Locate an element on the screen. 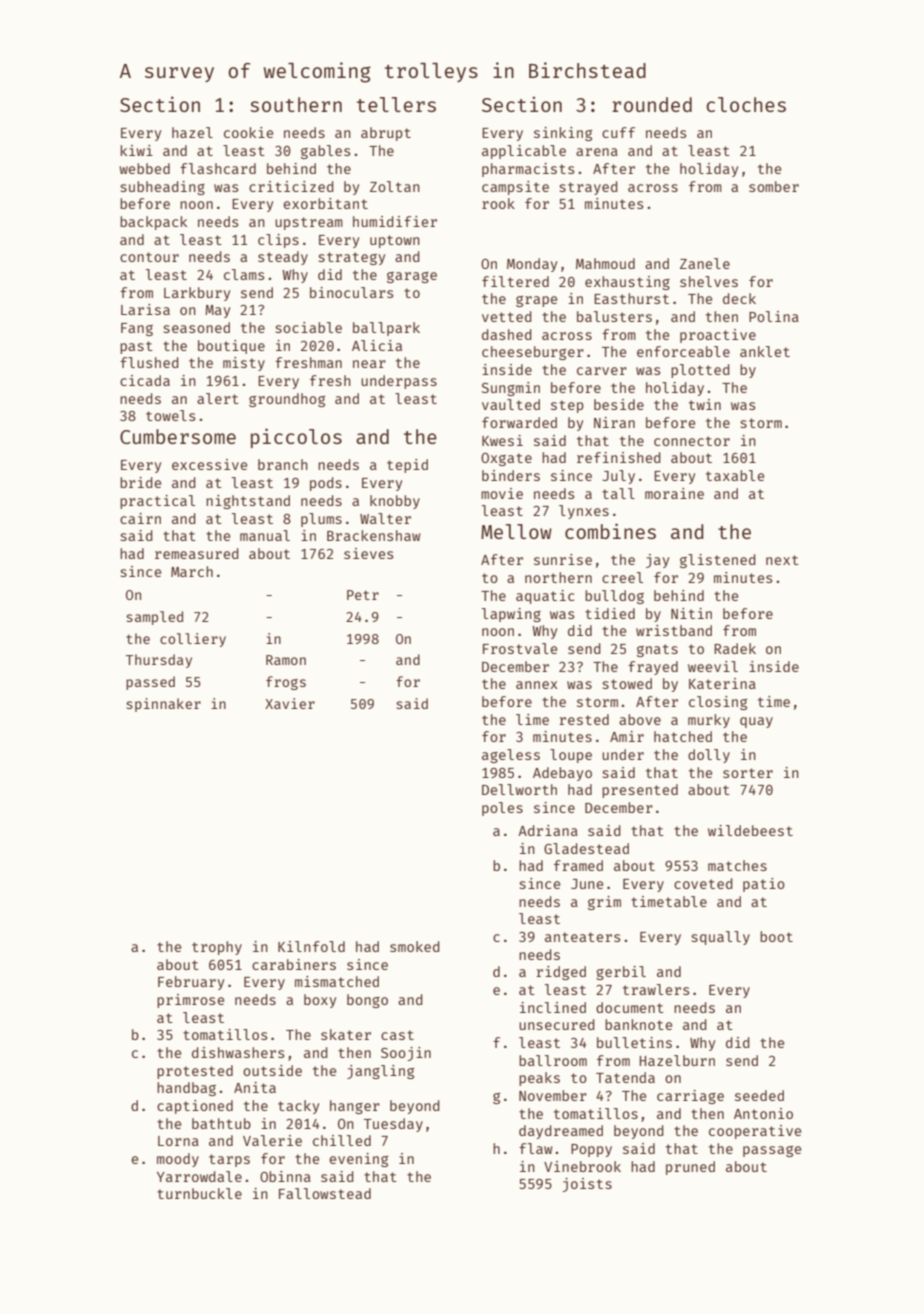 The image size is (924, 1314). lapwing is located at coordinates (511, 615).
